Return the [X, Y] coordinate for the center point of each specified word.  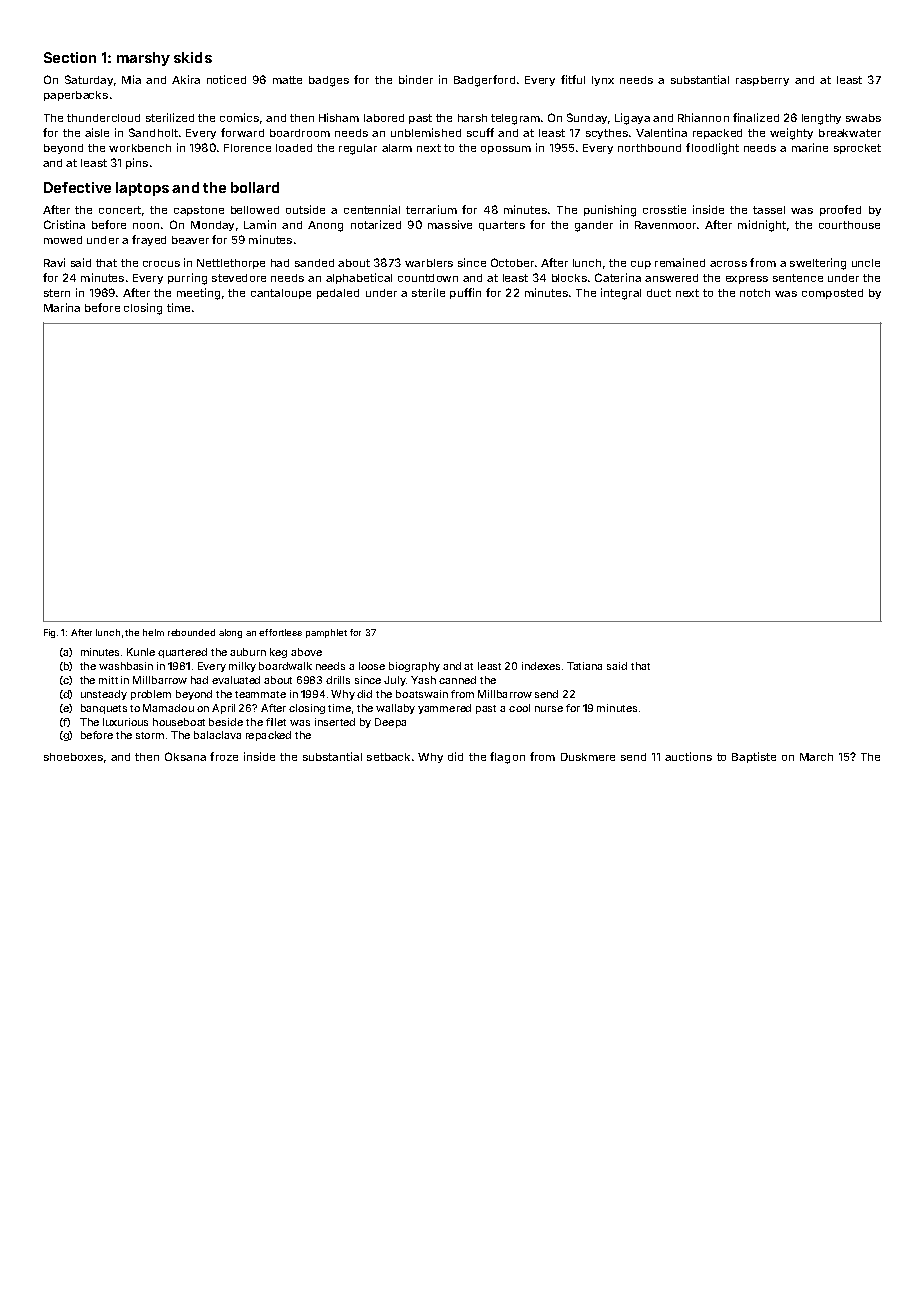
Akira [186, 79]
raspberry [762, 81]
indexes [541, 666]
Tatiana [584, 666]
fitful [573, 79]
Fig [49, 633]
